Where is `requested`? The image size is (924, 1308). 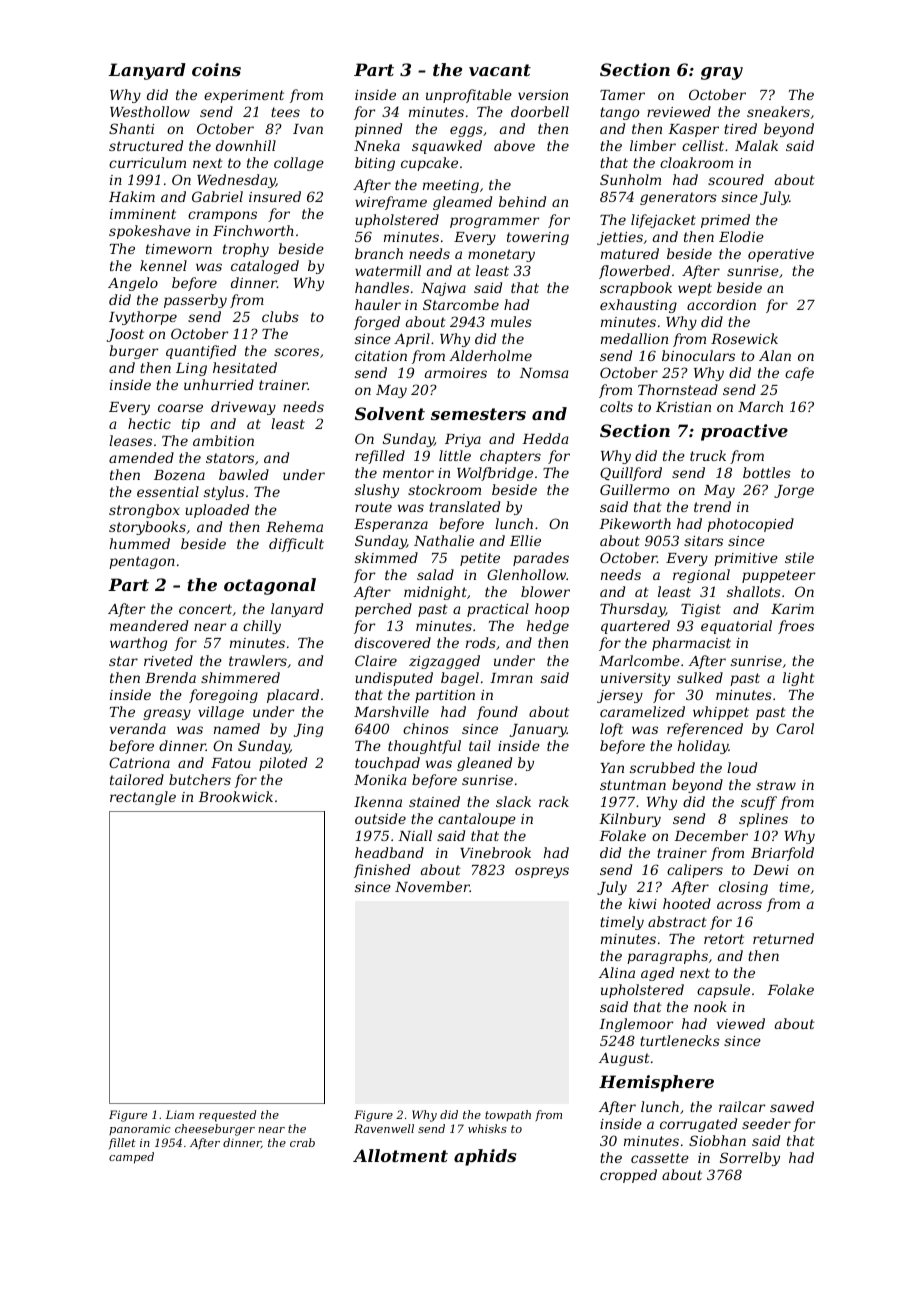 requested is located at coordinates (227, 1116).
